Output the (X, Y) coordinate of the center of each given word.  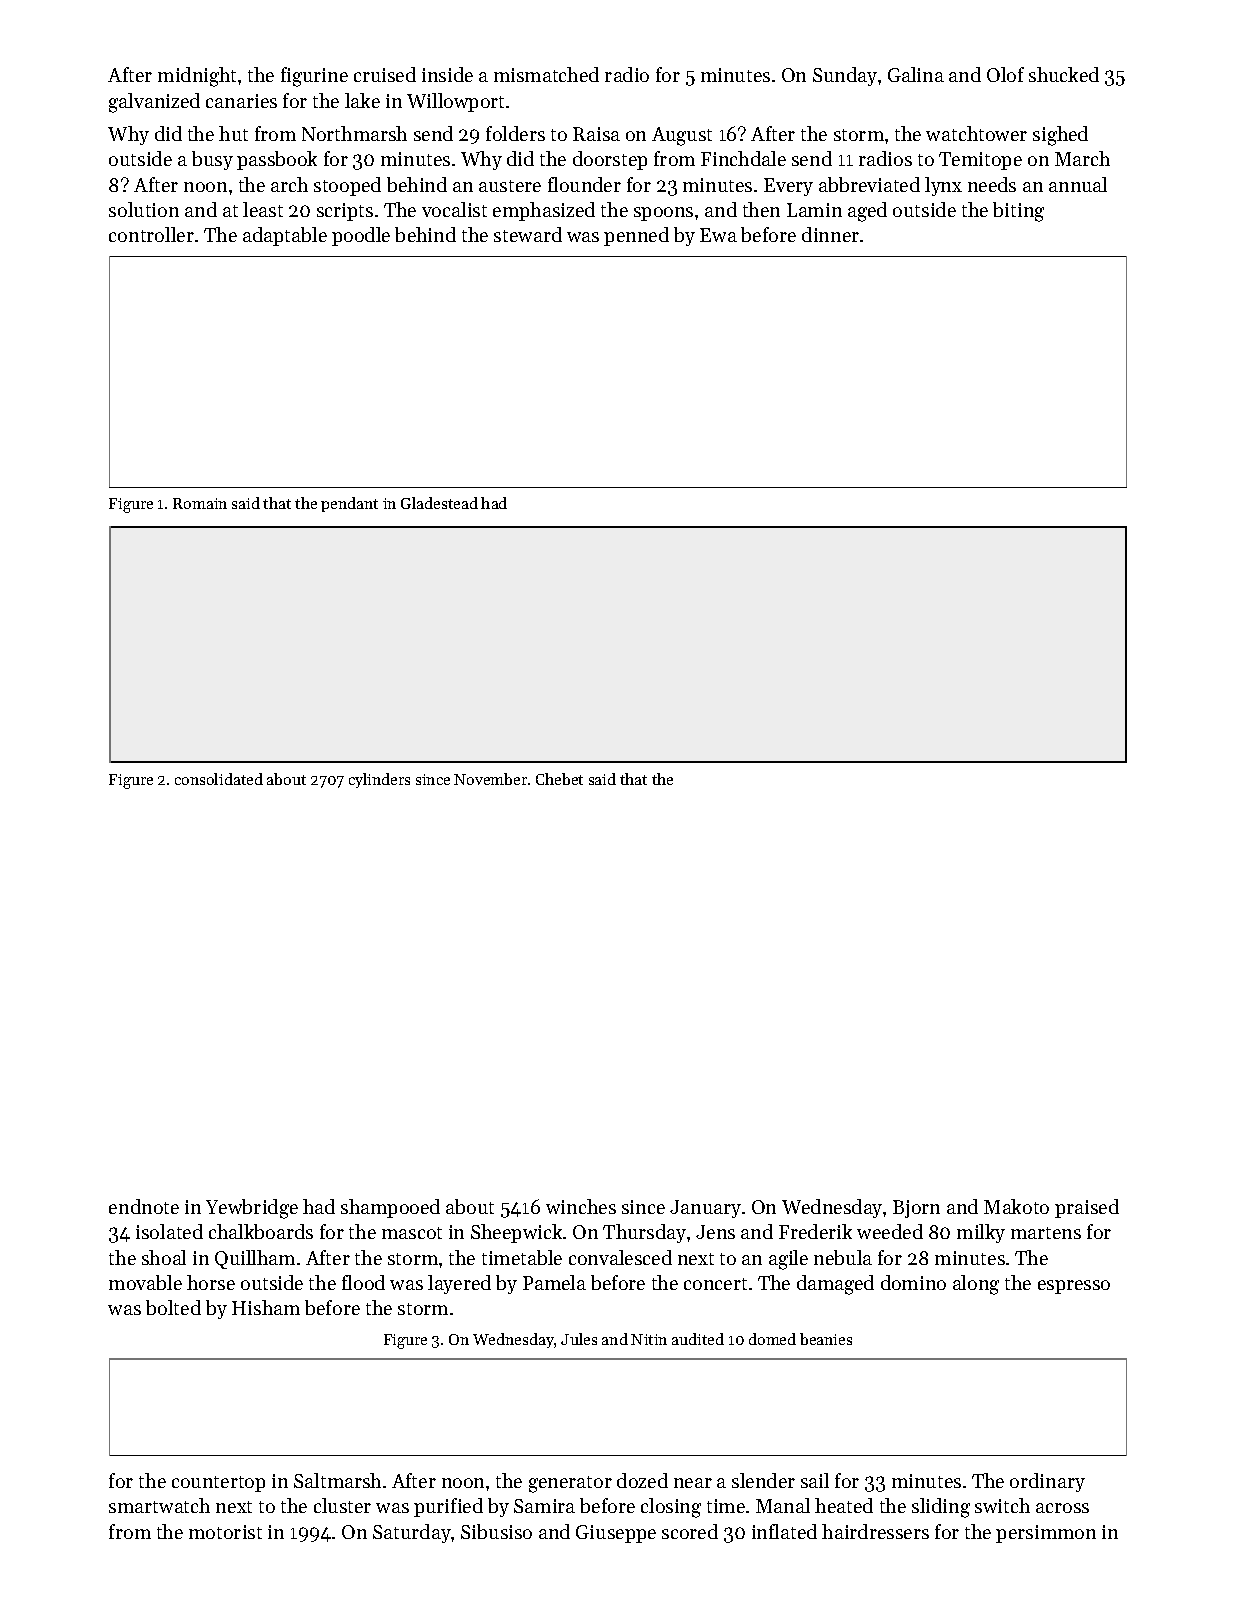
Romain (200, 503)
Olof (1005, 74)
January (705, 1209)
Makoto (1016, 1206)
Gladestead (439, 503)
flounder (584, 184)
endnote (144, 1206)
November (490, 779)
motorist (225, 1532)
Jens (715, 1232)
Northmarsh (354, 133)
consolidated (219, 779)
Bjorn (916, 1209)
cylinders (379, 780)
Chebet (559, 779)
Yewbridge (252, 1209)
